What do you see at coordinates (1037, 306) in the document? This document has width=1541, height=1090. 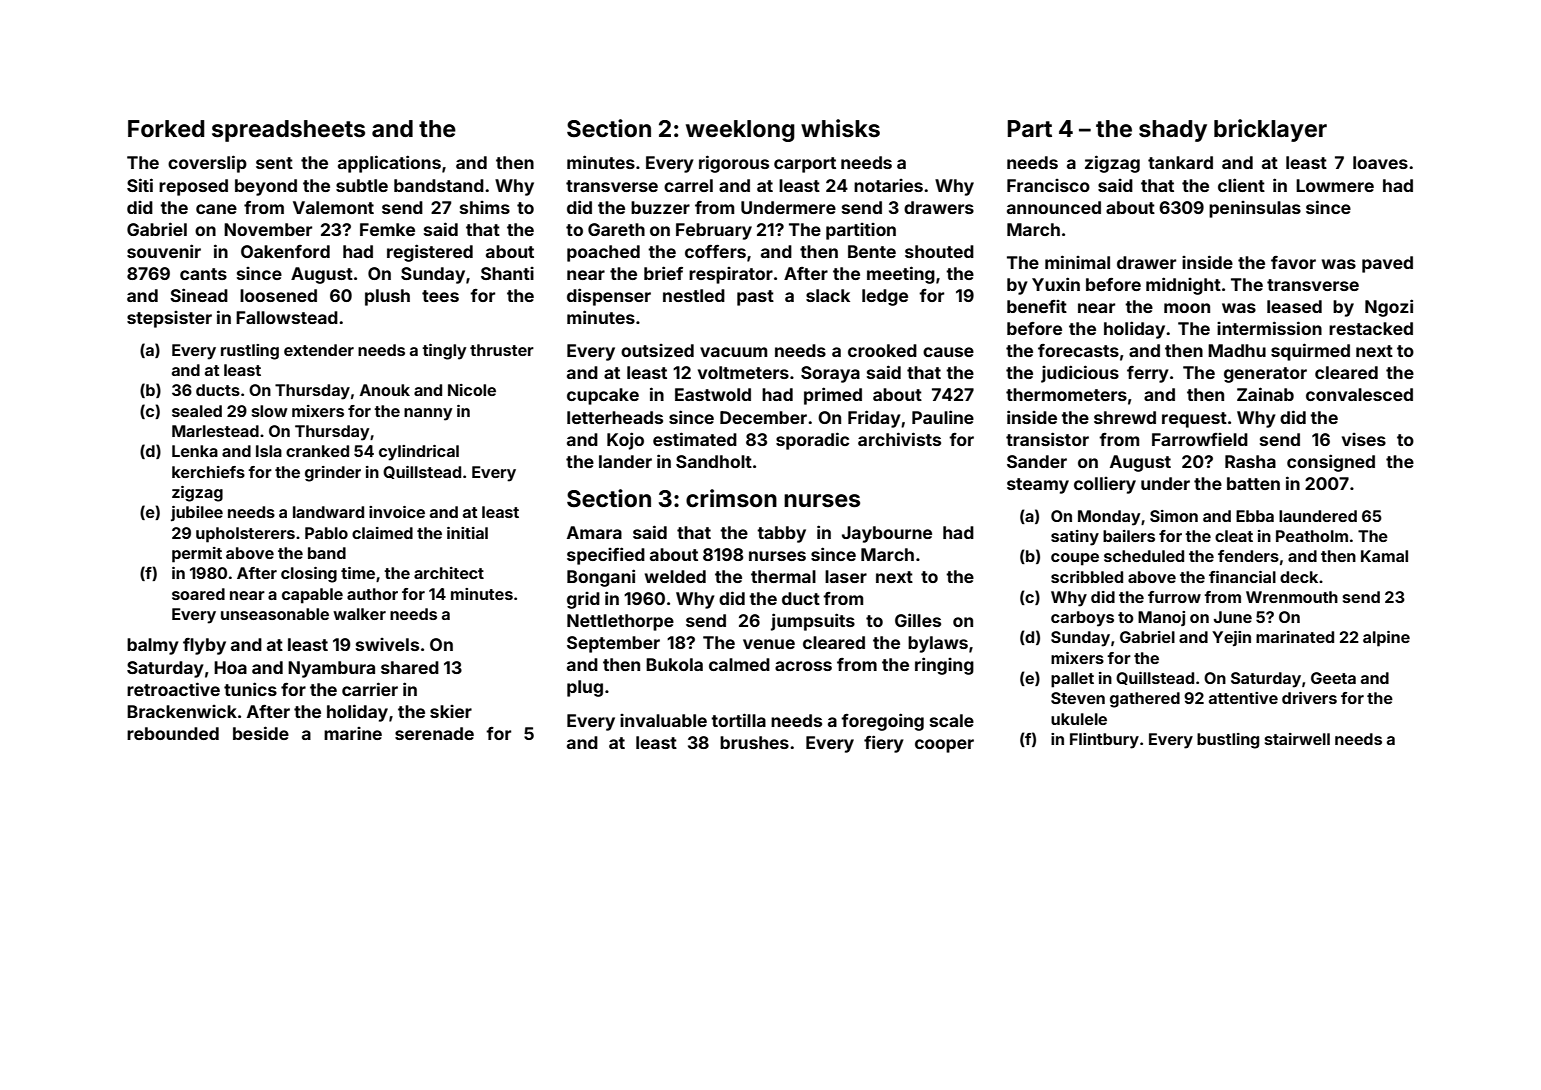 I see `benefit` at bounding box center [1037, 306].
